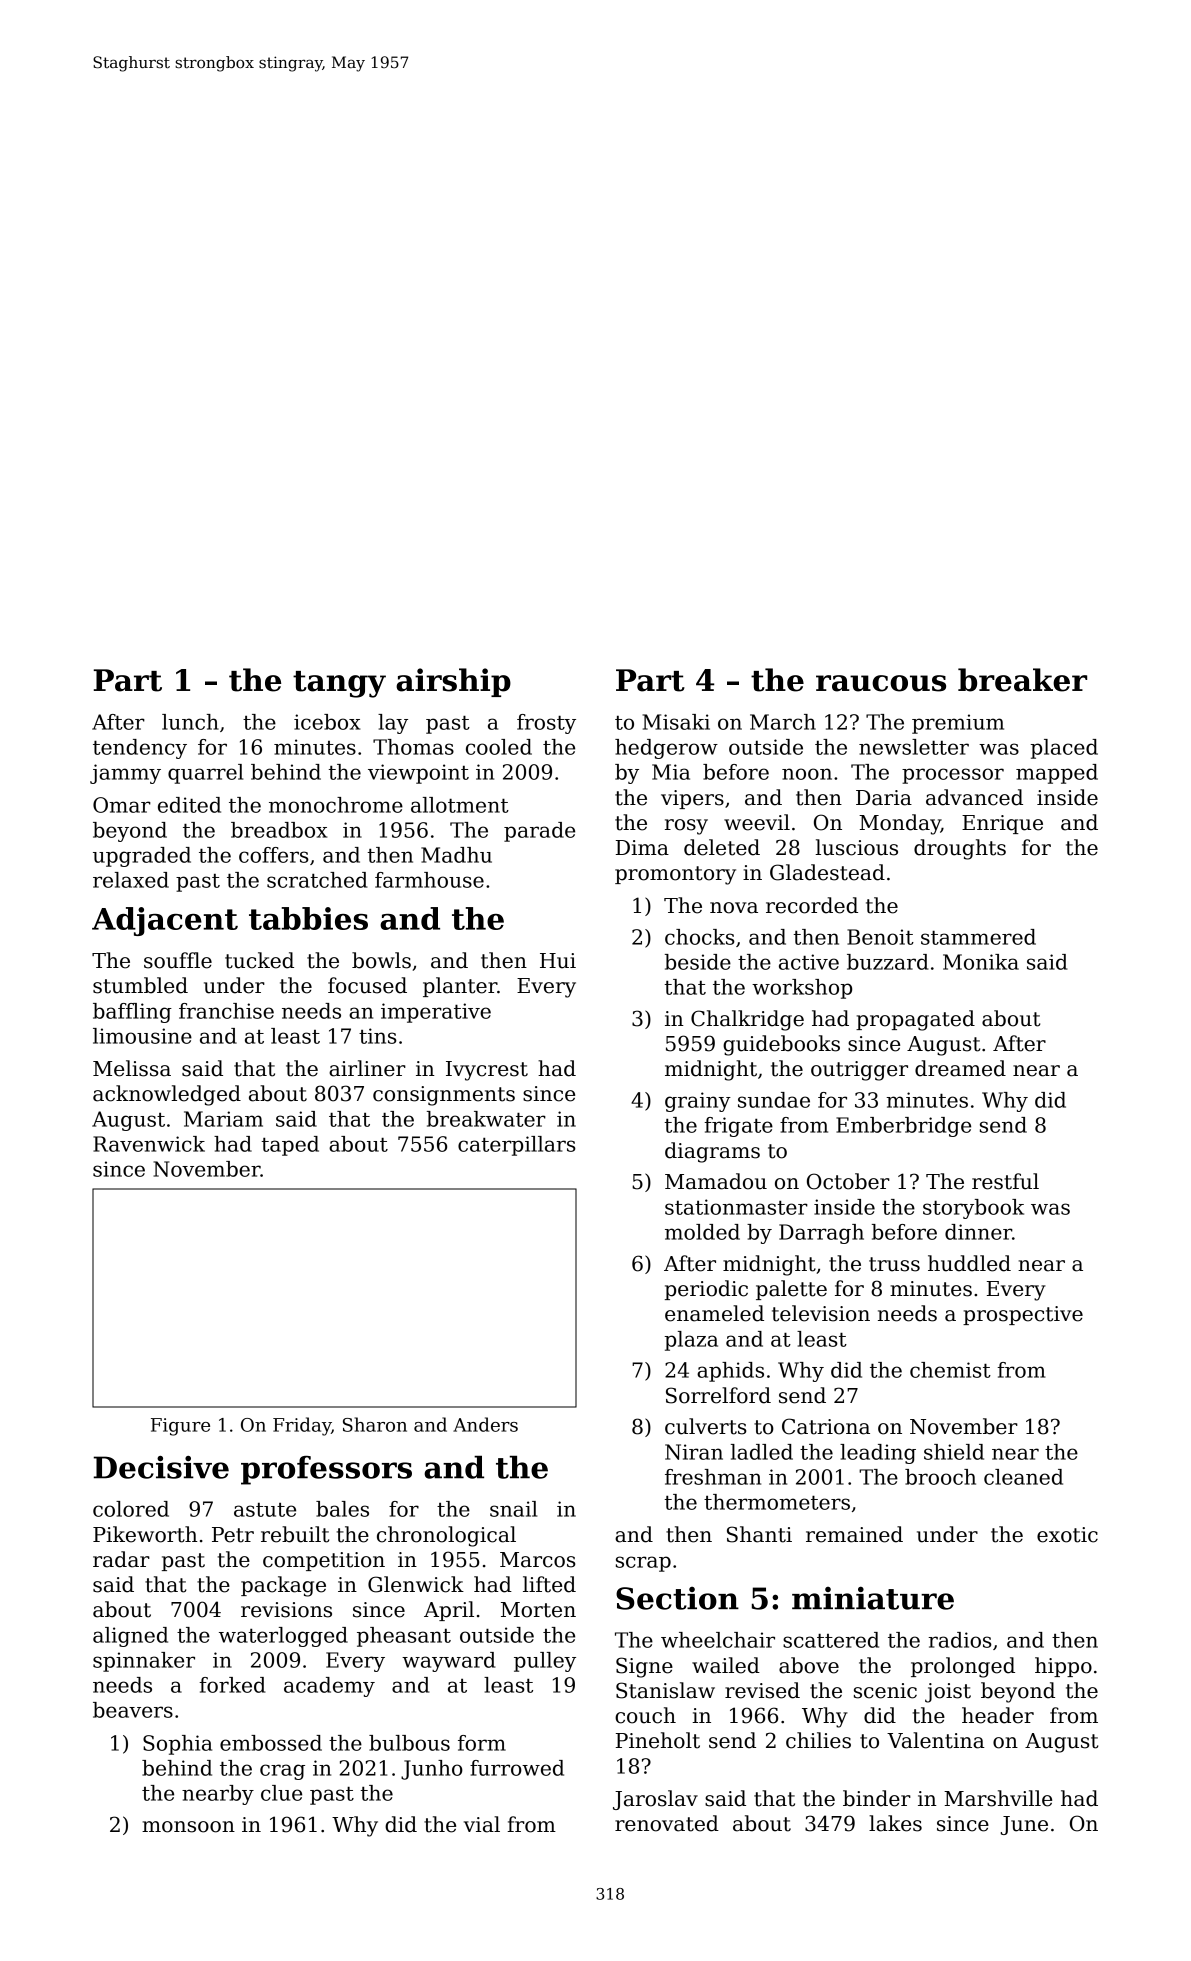 This page has height=1961, width=1191. What do you see at coordinates (1057, 774) in the page?
I see `mapped` at bounding box center [1057, 774].
